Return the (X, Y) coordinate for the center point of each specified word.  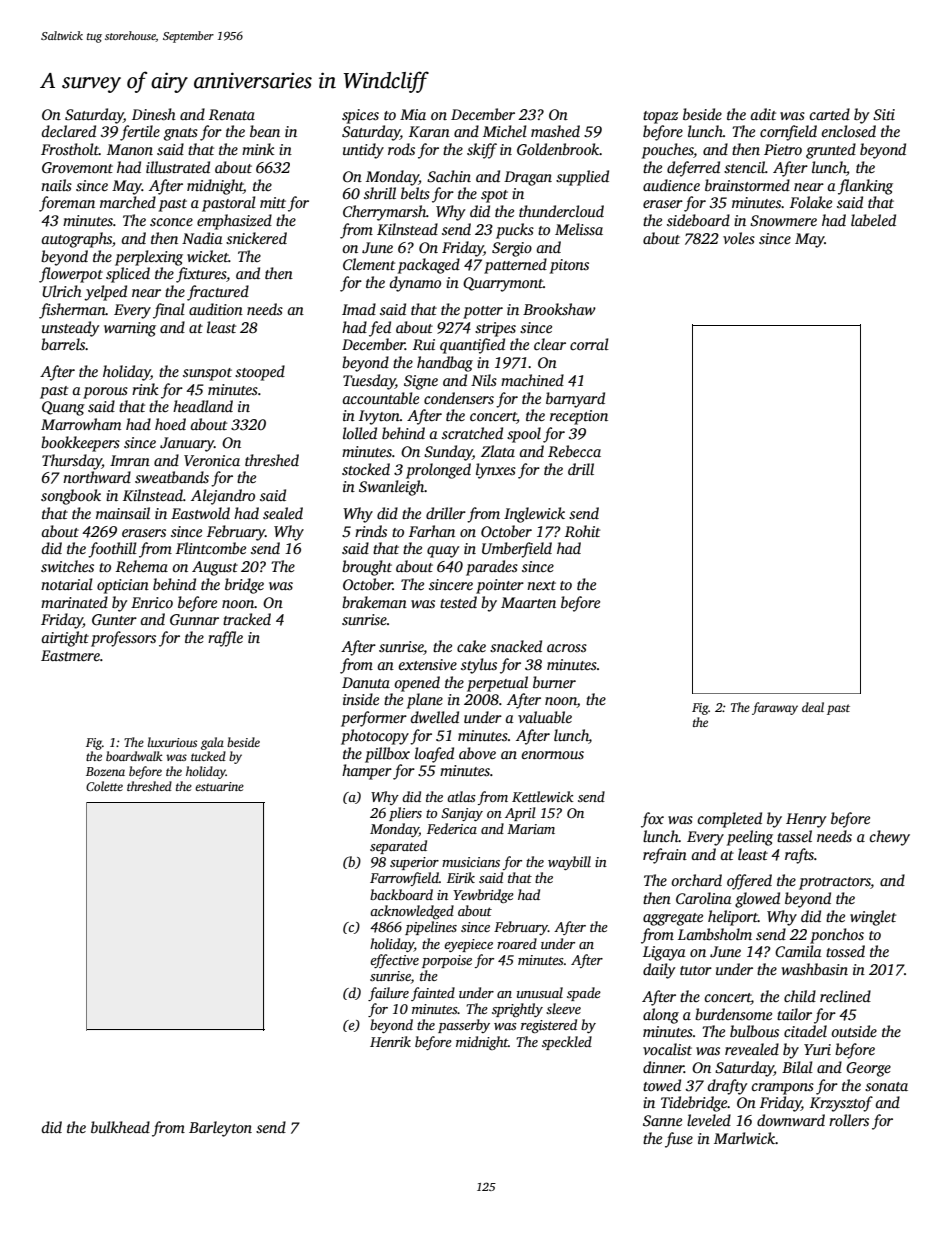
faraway (775, 708)
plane (425, 701)
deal (813, 707)
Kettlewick (543, 796)
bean (265, 131)
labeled (873, 220)
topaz (660, 117)
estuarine (219, 786)
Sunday (448, 453)
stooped (260, 373)
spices (360, 116)
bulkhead (120, 1127)
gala (212, 743)
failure (388, 994)
